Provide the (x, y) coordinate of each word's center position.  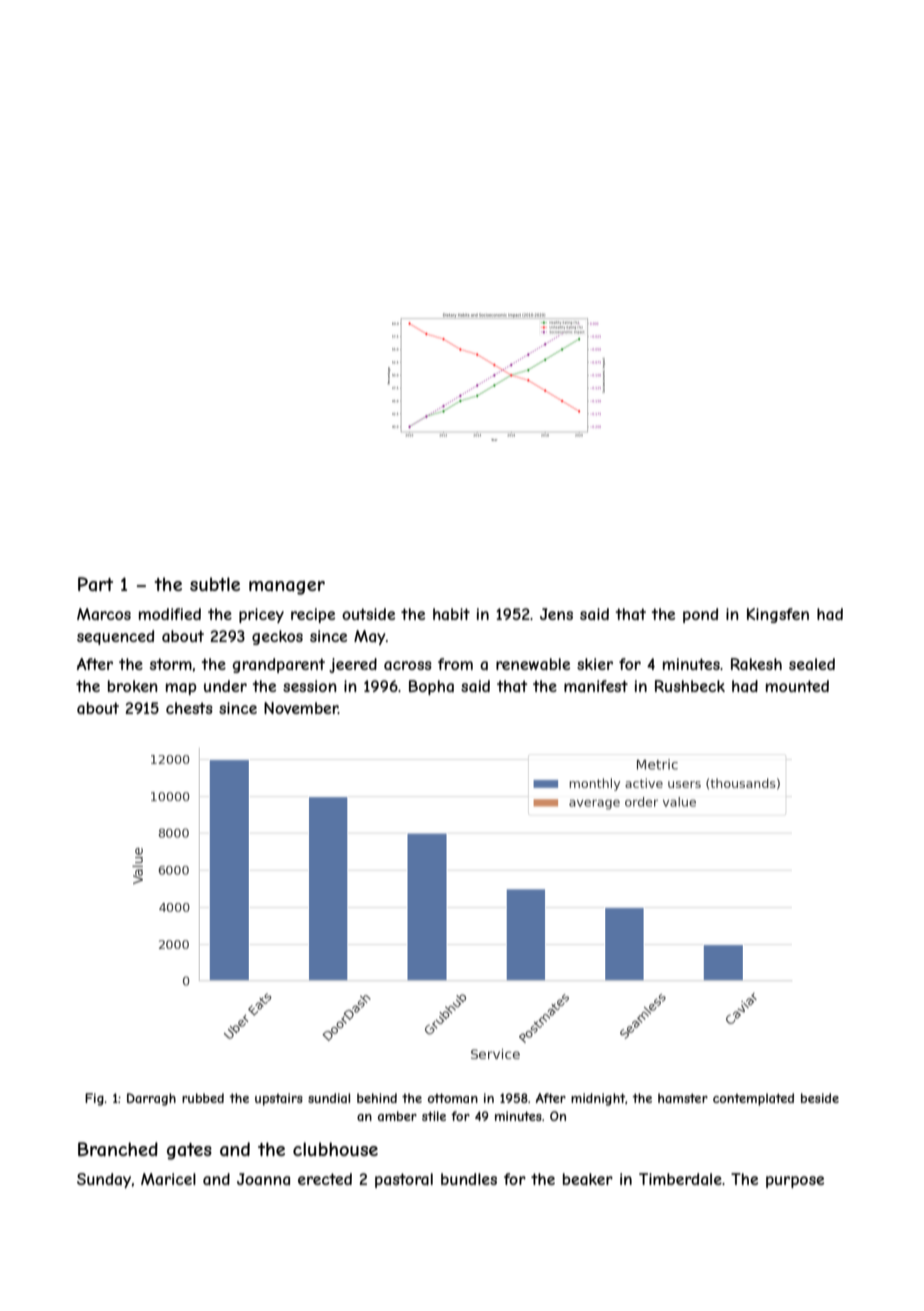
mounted (797, 686)
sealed (812, 664)
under (225, 686)
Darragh (151, 1099)
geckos (277, 637)
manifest (596, 686)
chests (189, 708)
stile (434, 1116)
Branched (118, 1149)
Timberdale (680, 1179)
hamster (683, 1098)
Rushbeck (690, 686)
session (310, 686)
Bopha (431, 687)
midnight (598, 1099)
